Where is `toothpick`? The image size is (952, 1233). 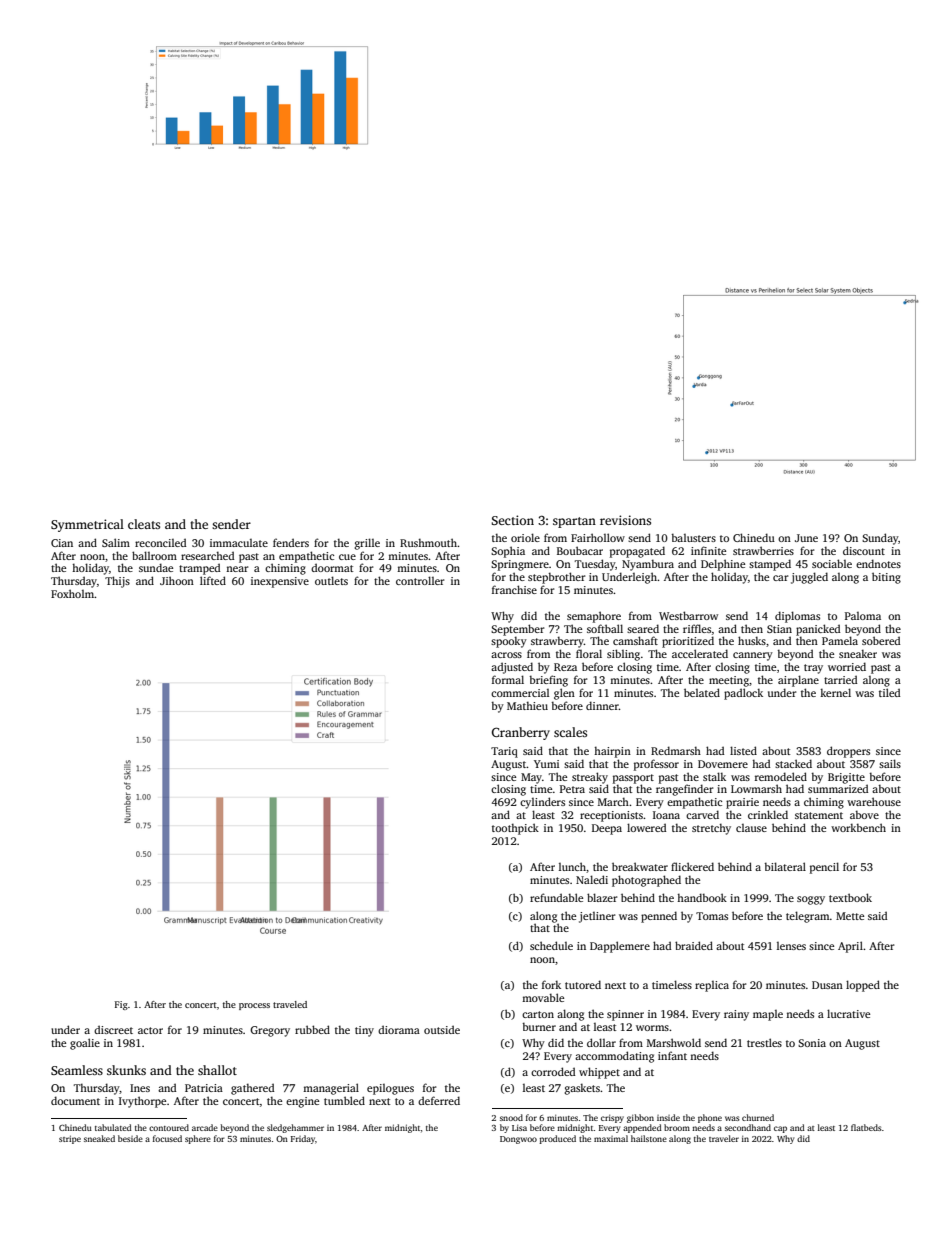
toothpick is located at coordinates (515, 829).
